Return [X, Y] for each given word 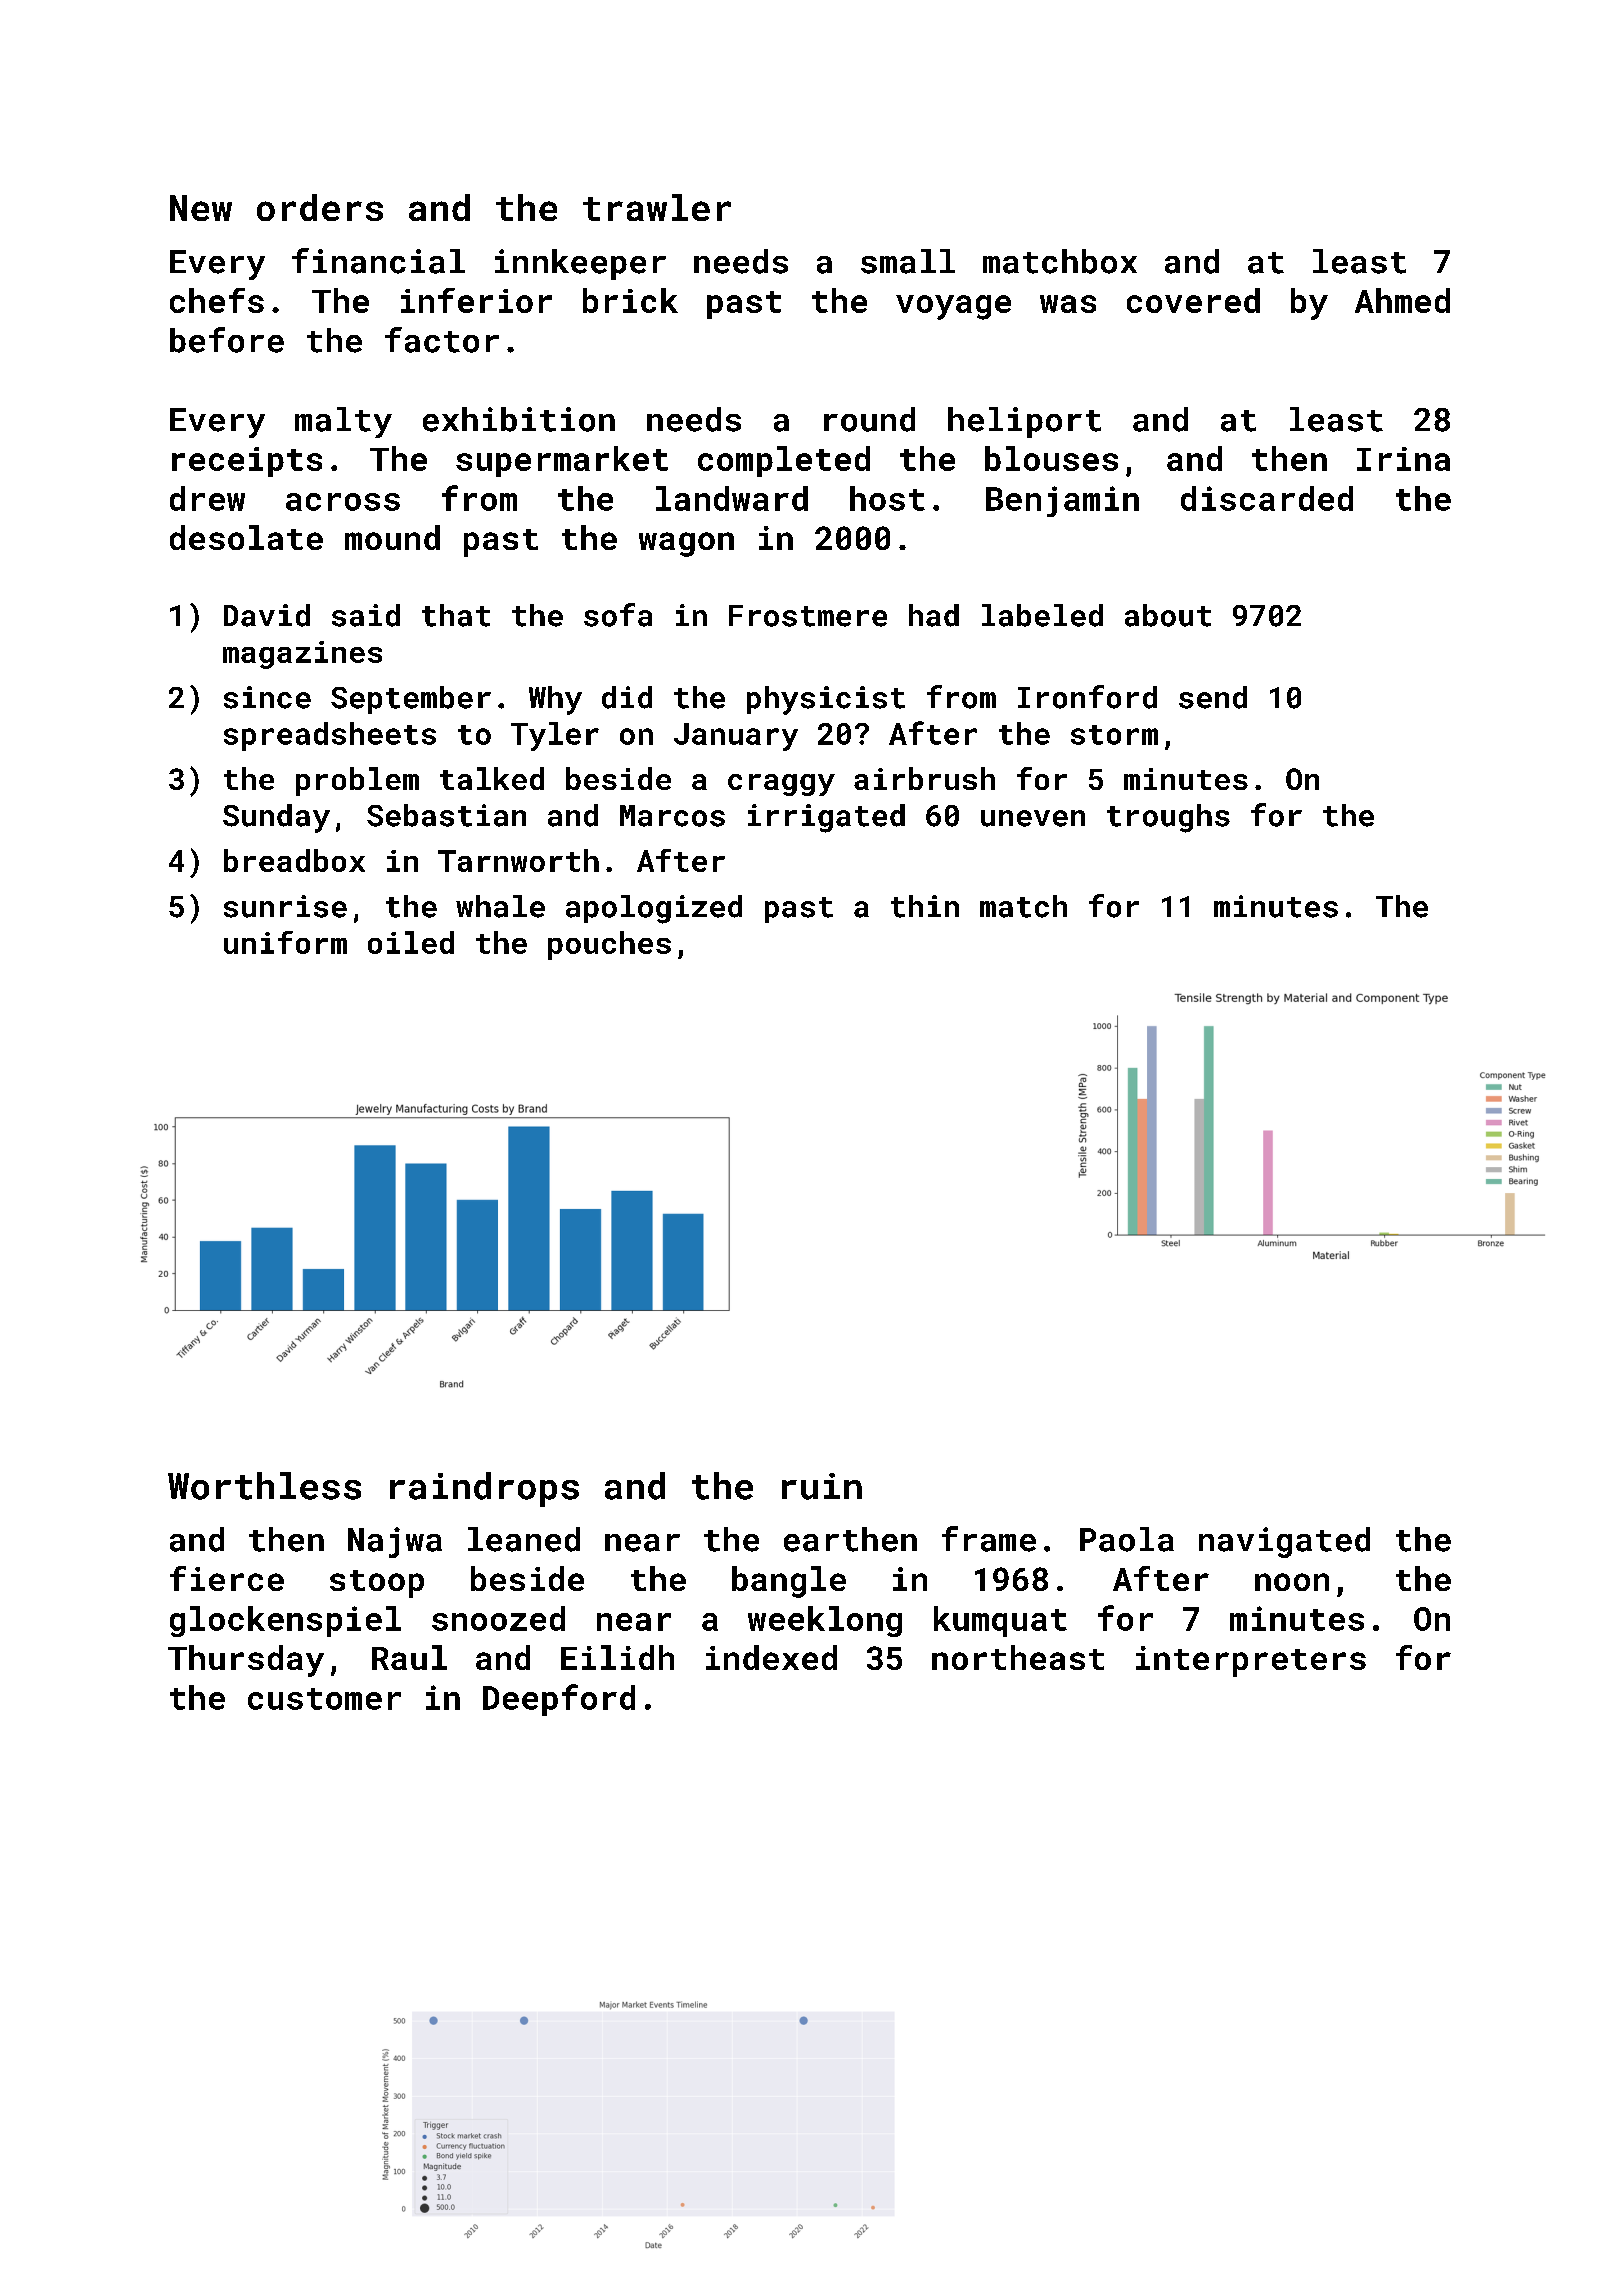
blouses [1051, 458]
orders [320, 207]
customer [324, 1699]
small [908, 261]
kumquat [1000, 1621]
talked [492, 778]
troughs [1168, 818]
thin [925, 906]
